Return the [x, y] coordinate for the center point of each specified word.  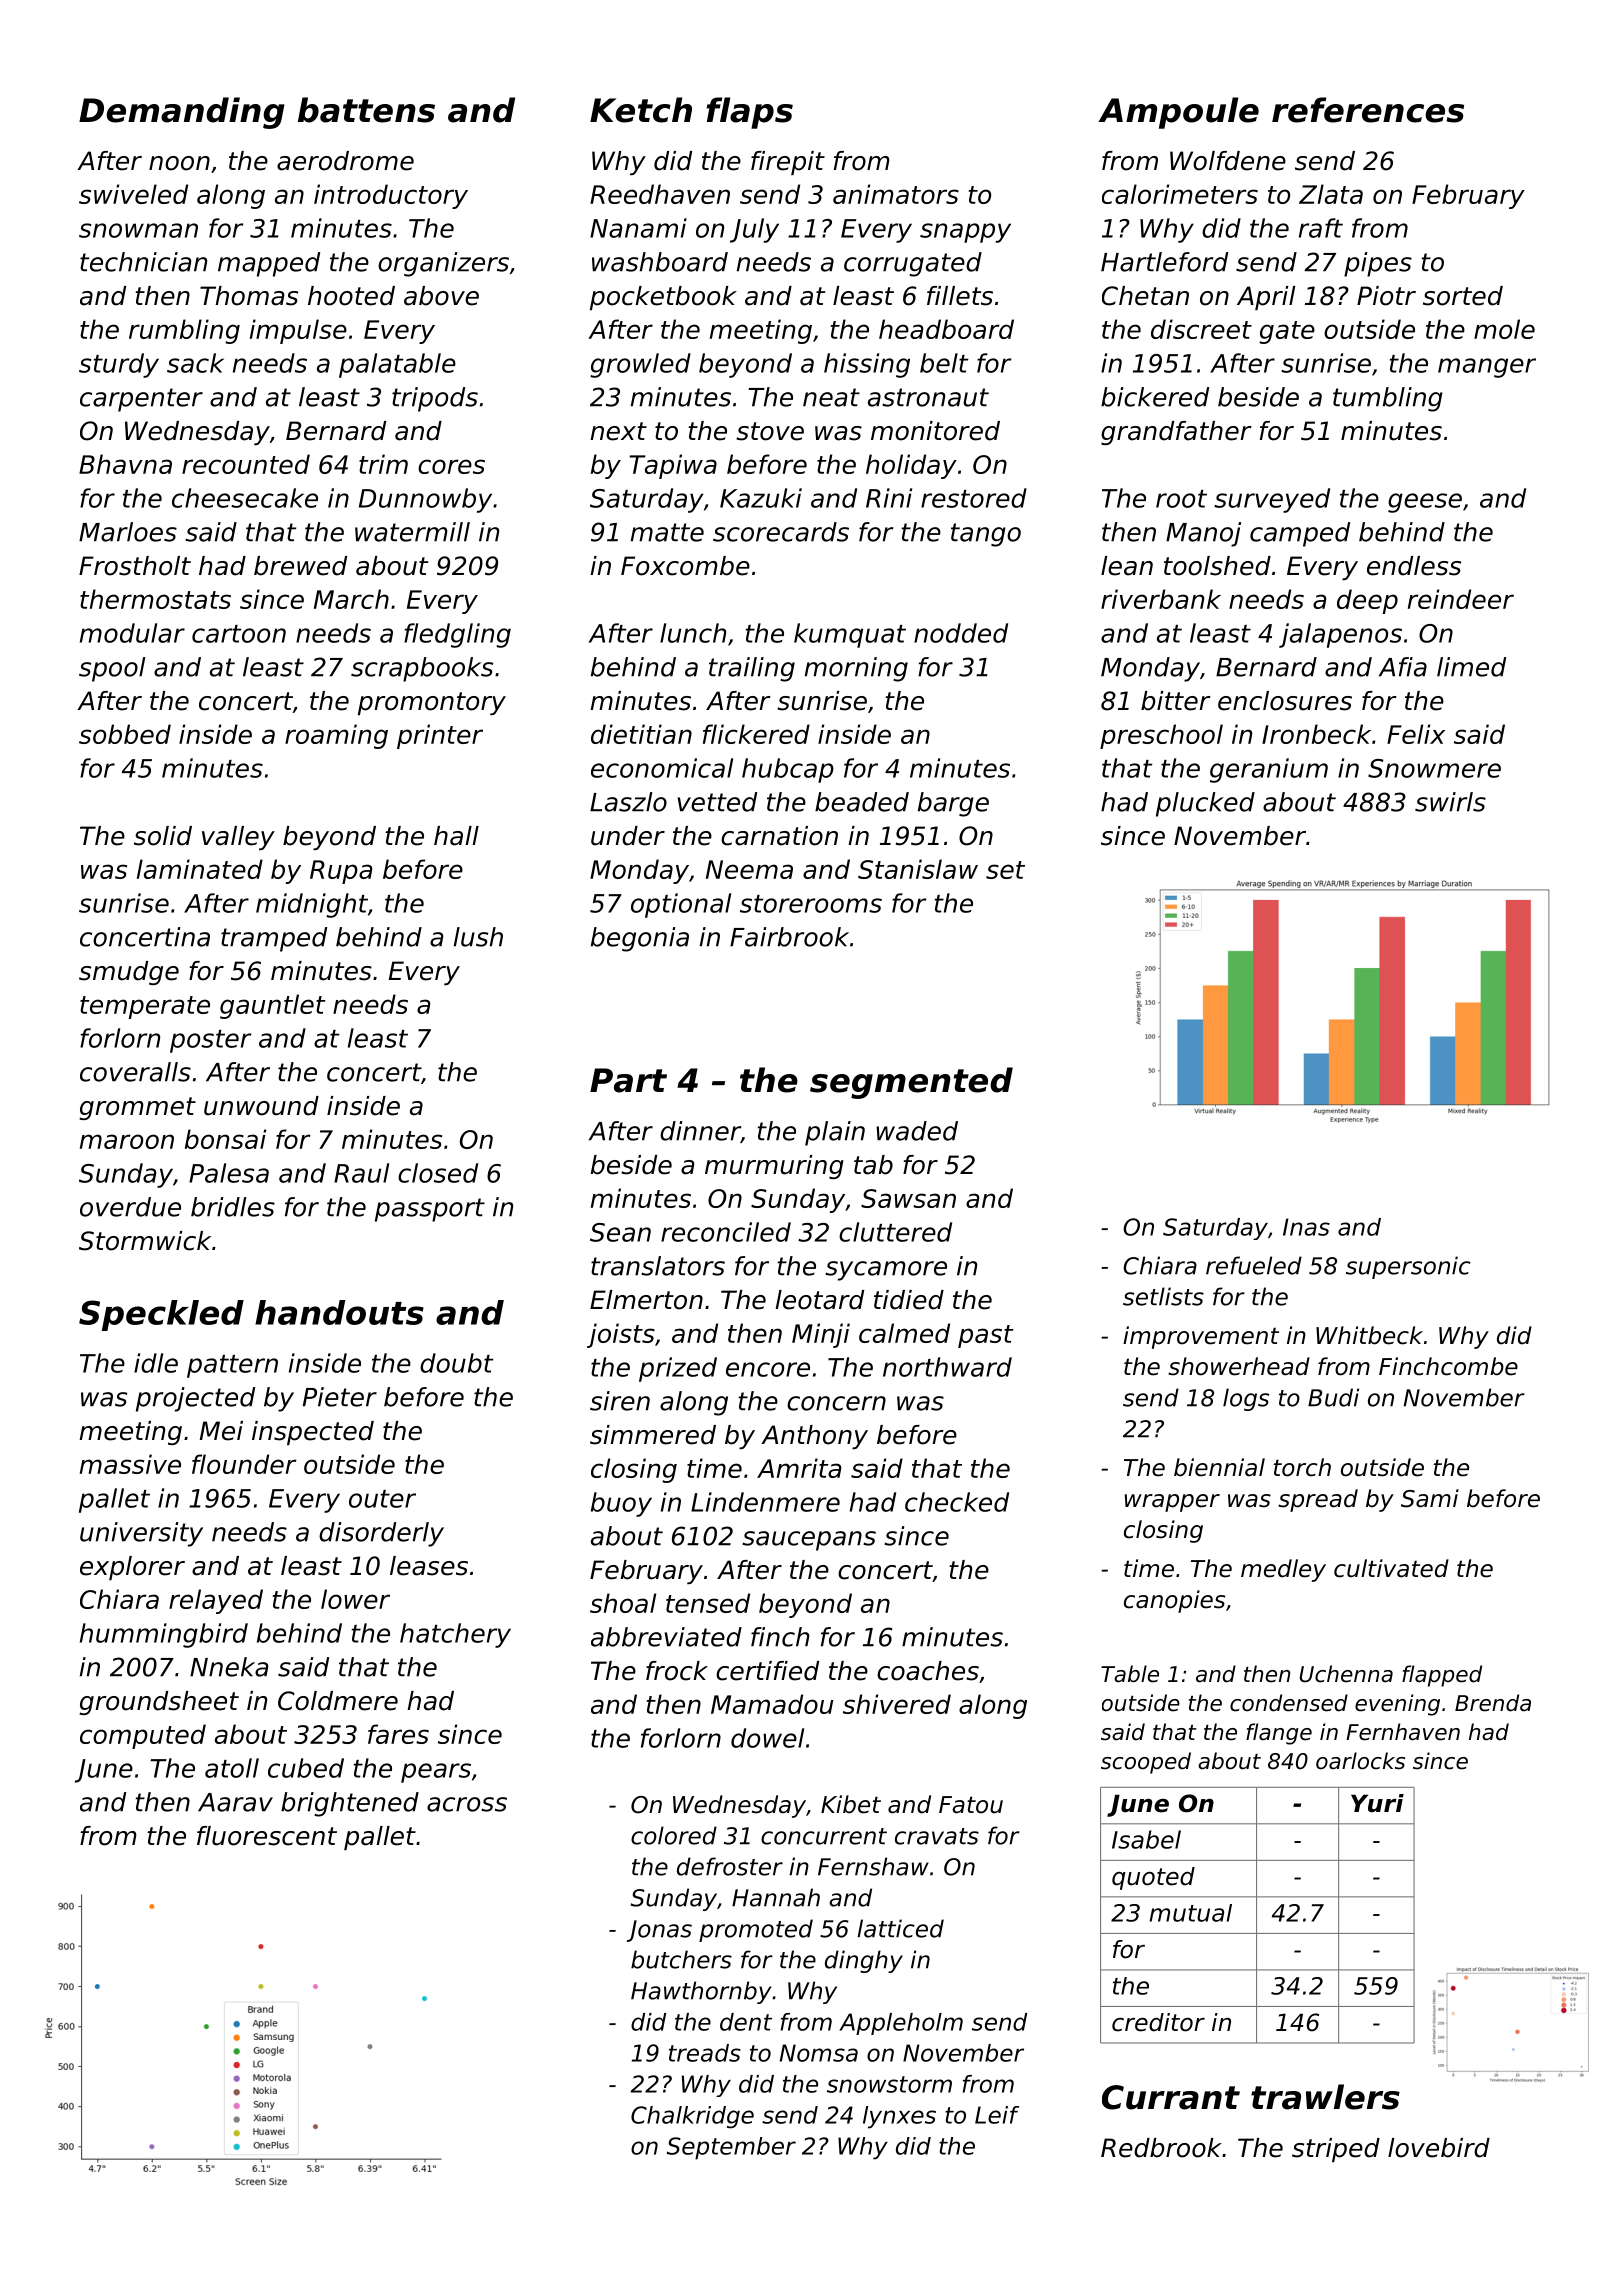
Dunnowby [425, 500]
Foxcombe [685, 566]
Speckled [161, 1315]
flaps [750, 113]
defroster [730, 1866]
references [1368, 110]
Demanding [182, 113]
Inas [1306, 1227]
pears [436, 1773]
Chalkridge [692, 2117]
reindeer [1461, 599]
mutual [1191, 1913]
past [986, 1336]
